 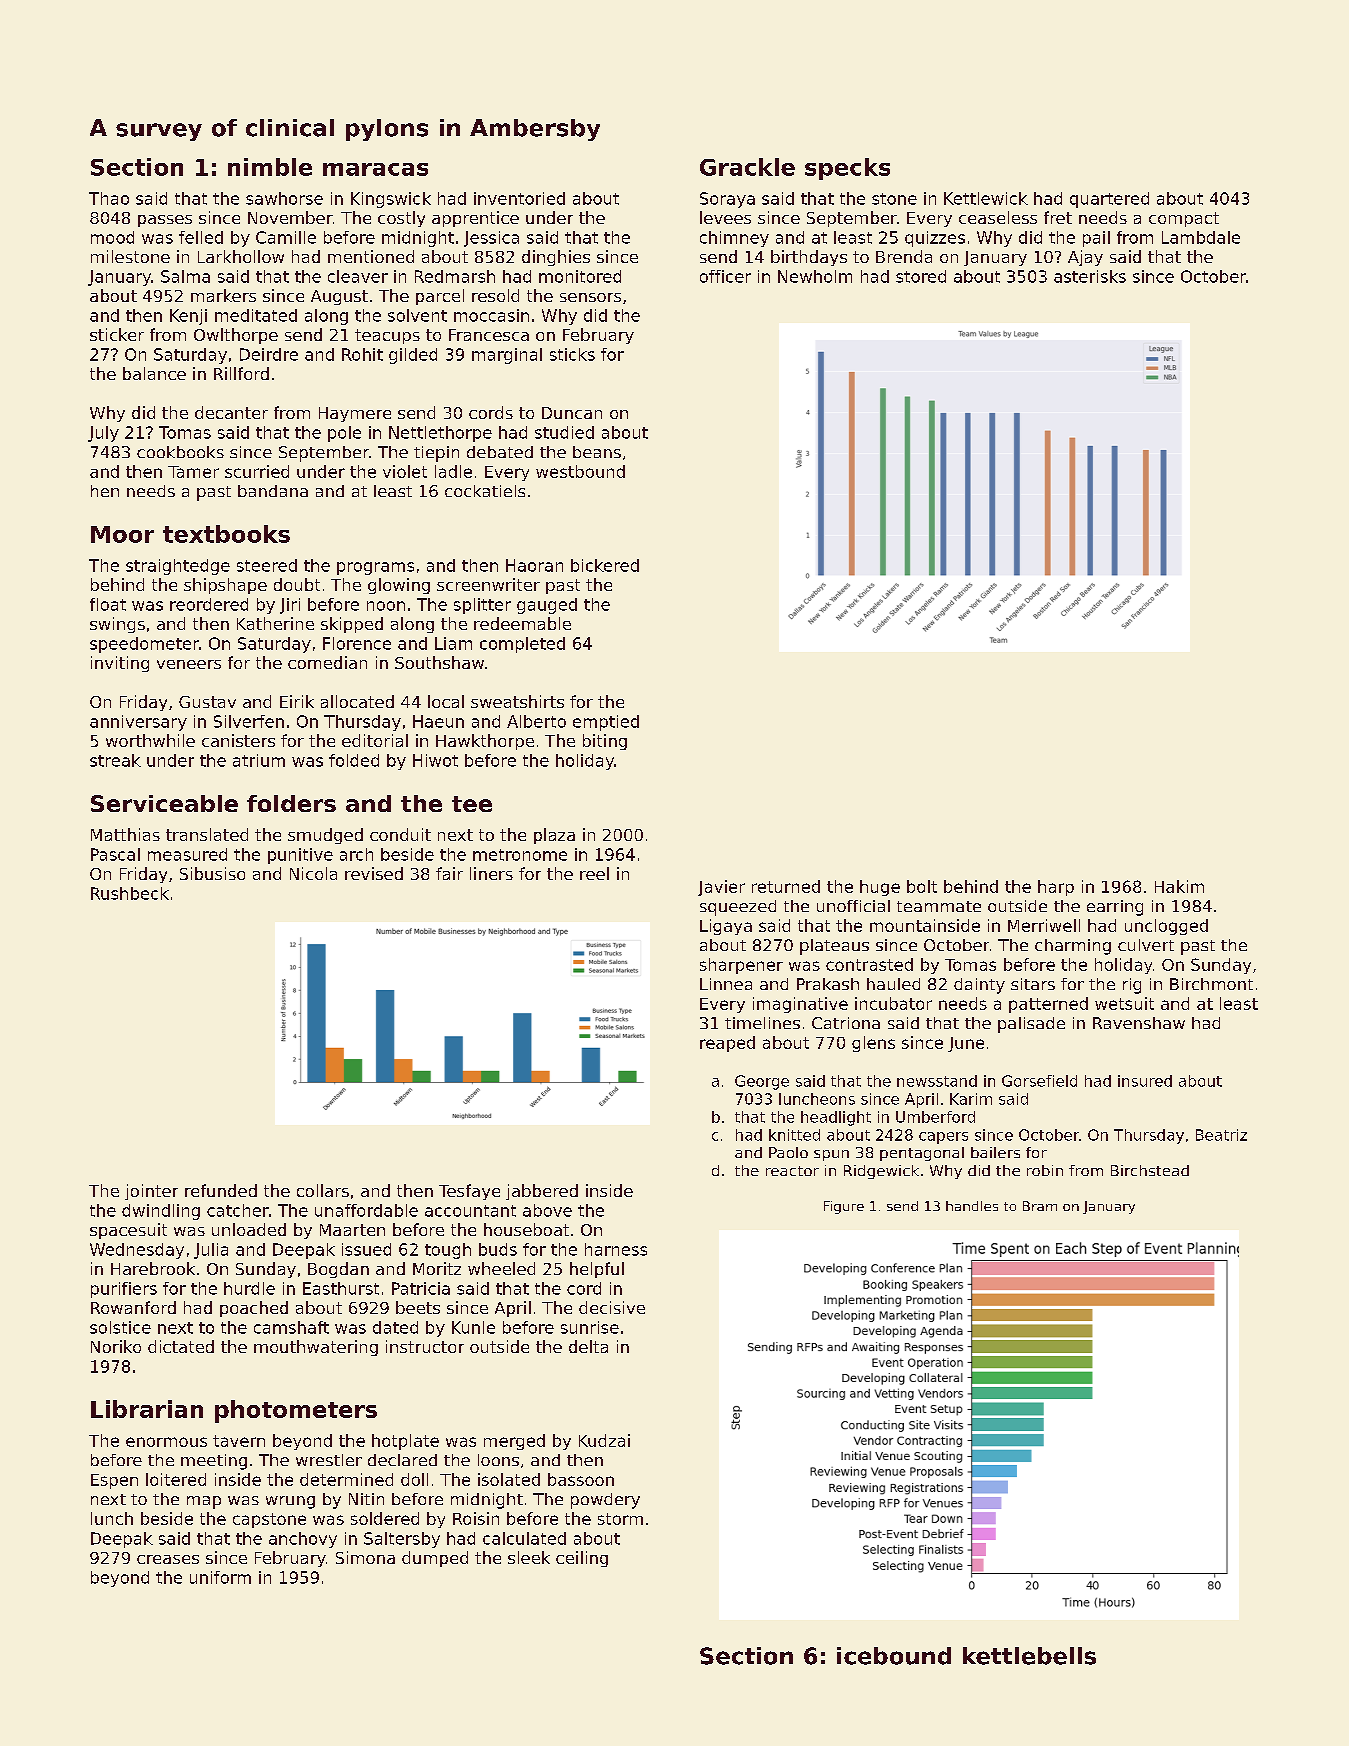 I want to click on Camille, so click(x=286, y=237).
